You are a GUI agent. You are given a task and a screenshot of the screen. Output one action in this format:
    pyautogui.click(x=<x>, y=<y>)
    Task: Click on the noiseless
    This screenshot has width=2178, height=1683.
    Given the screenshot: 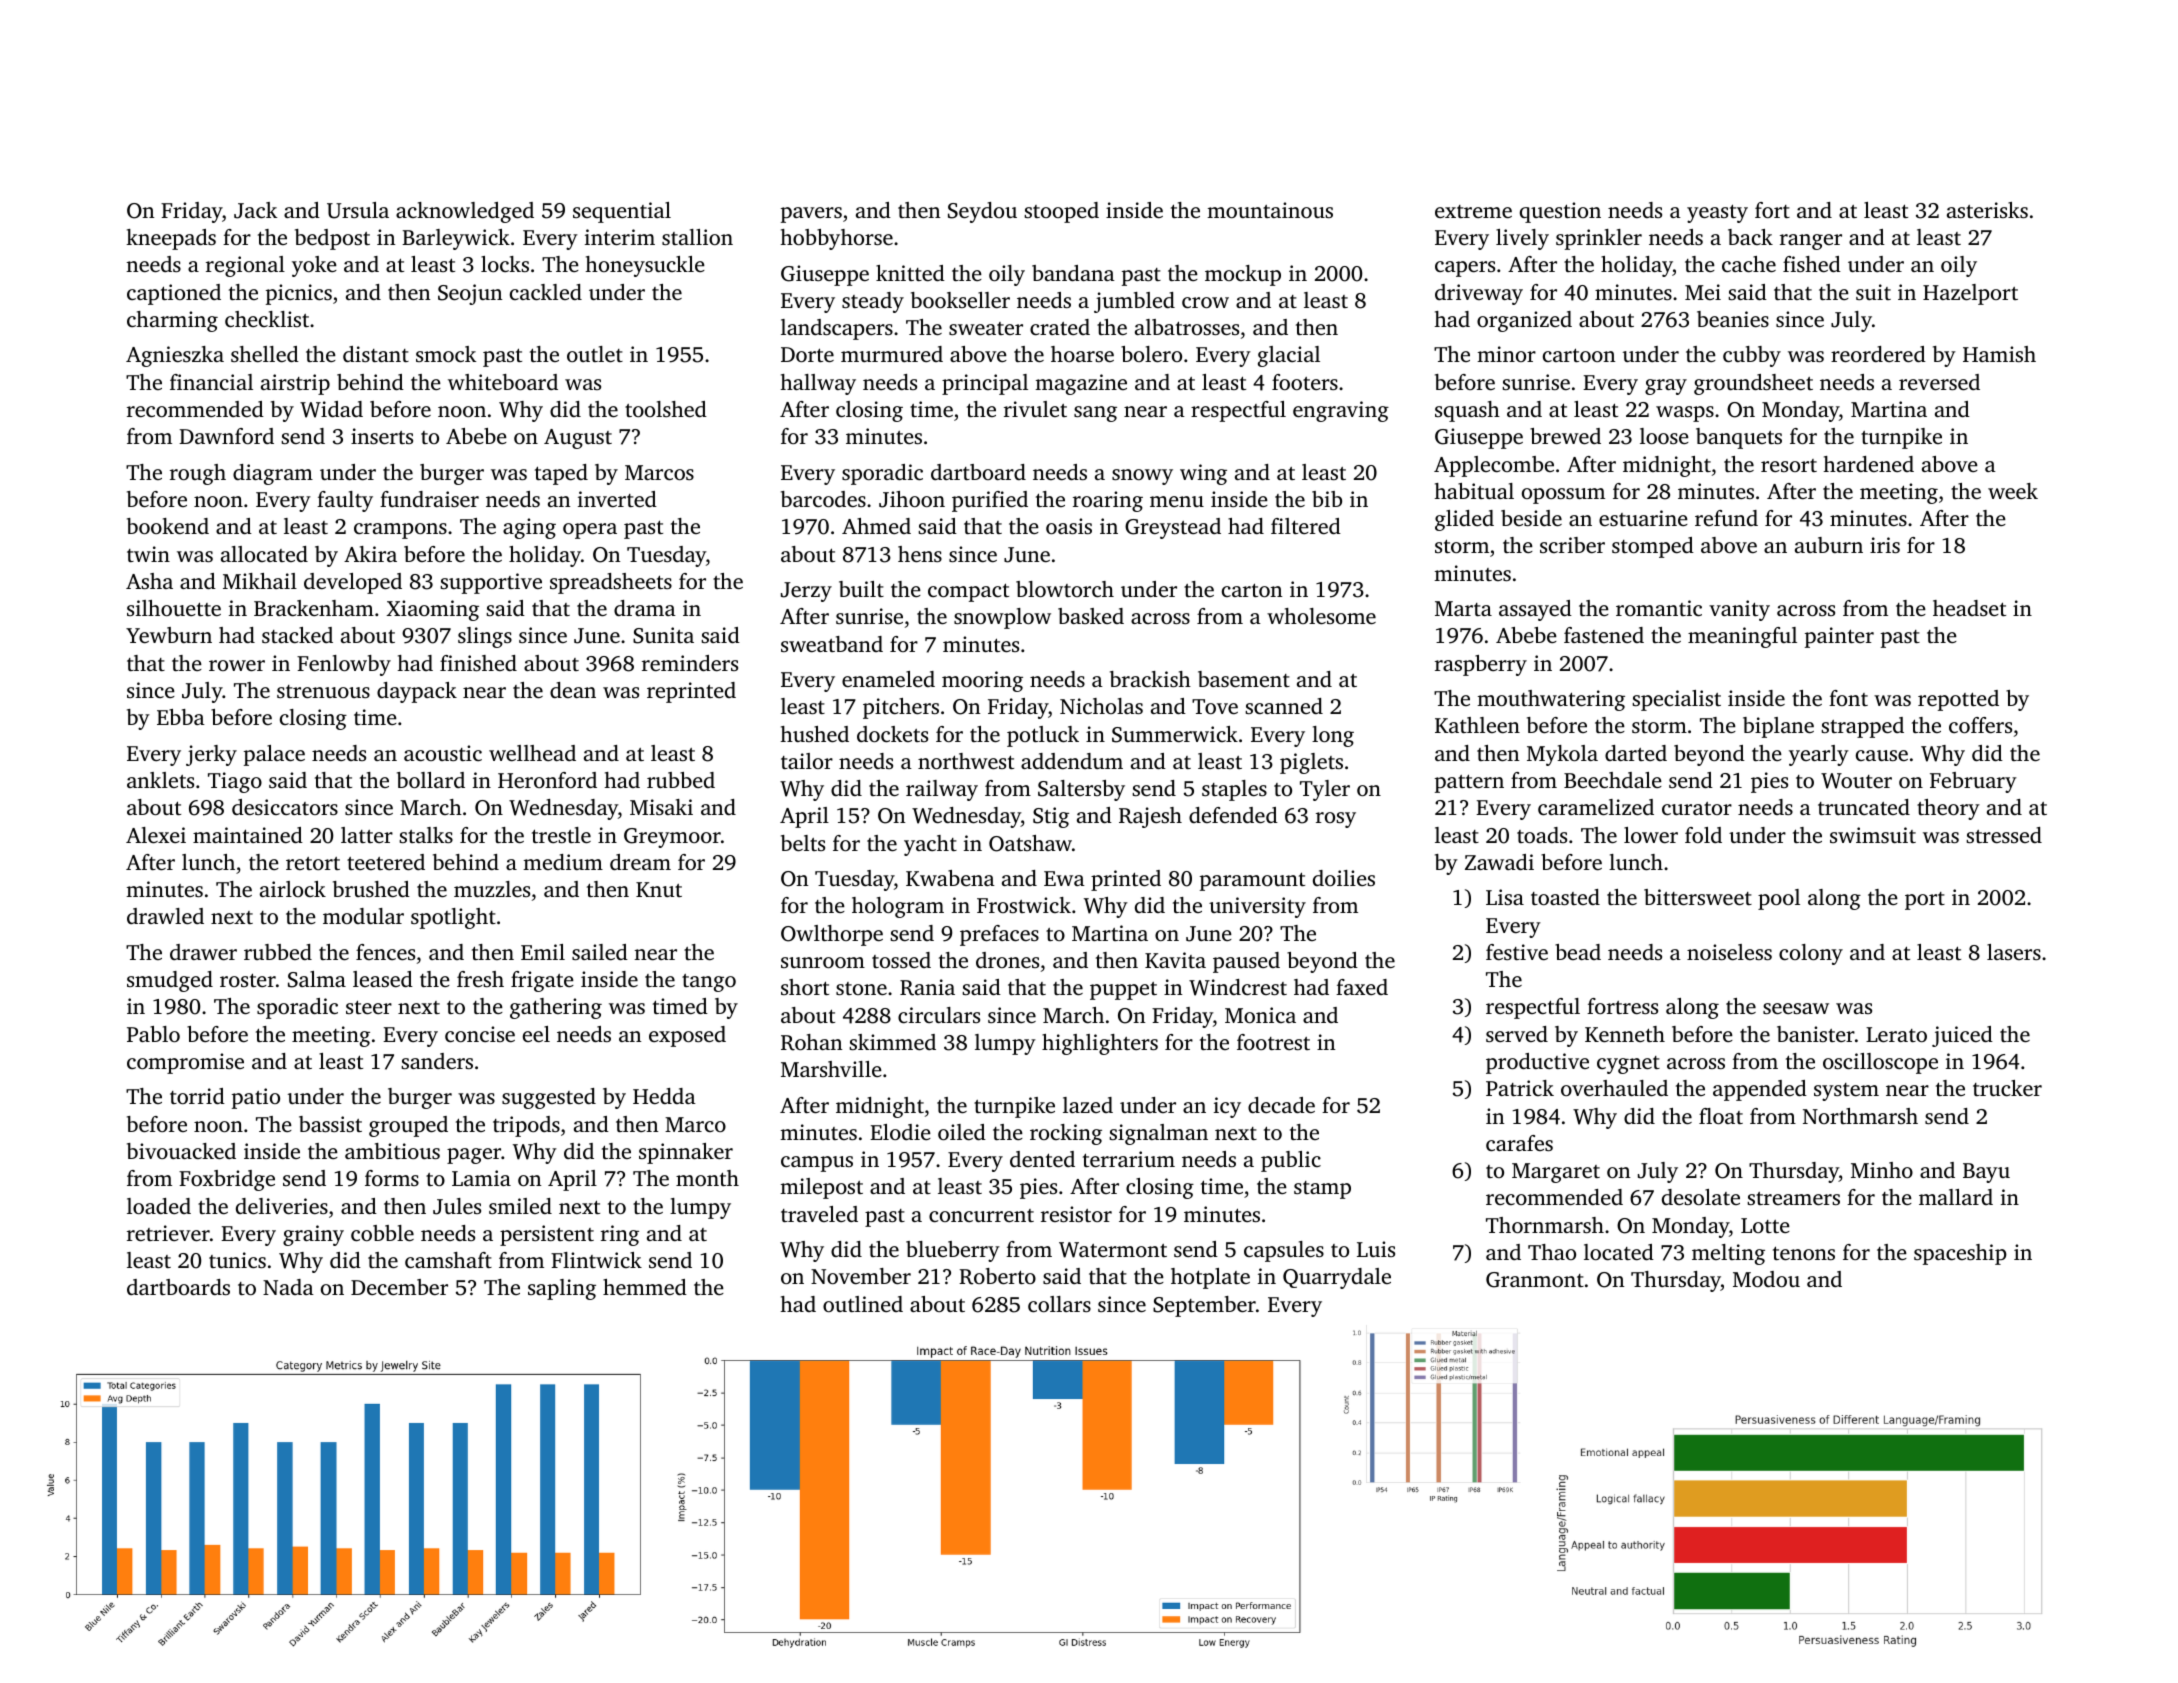 What is the action you would take?
    pyautogui.click(x=1729, y=952)
